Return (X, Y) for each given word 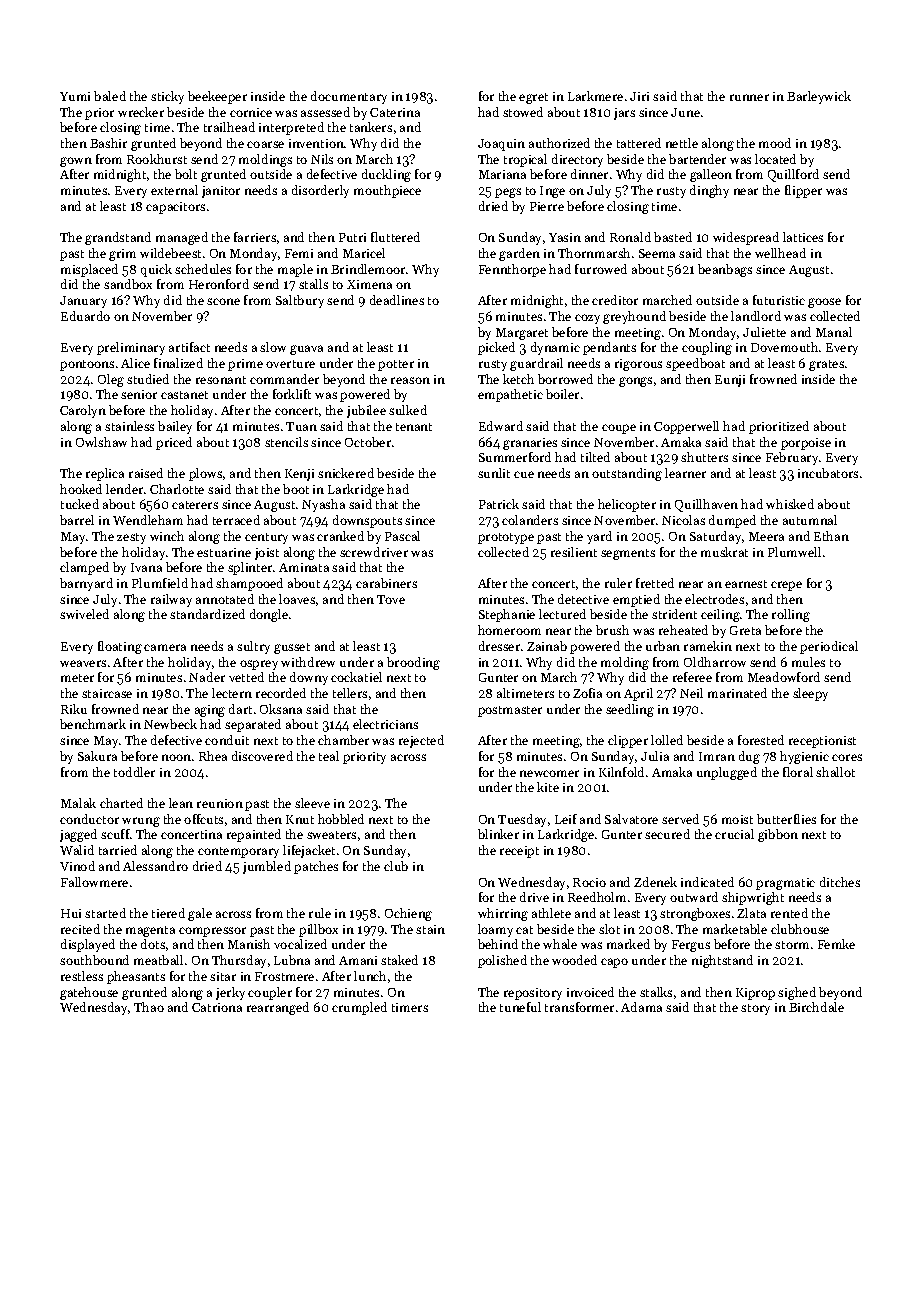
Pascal (402, 536)
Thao (149, 1007)
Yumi (75, 96)
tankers (371, 127)
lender (124, 489)
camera (165, 647)
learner (685, 473)
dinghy (709, 191)
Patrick (499, 504)
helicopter (627, 505)
